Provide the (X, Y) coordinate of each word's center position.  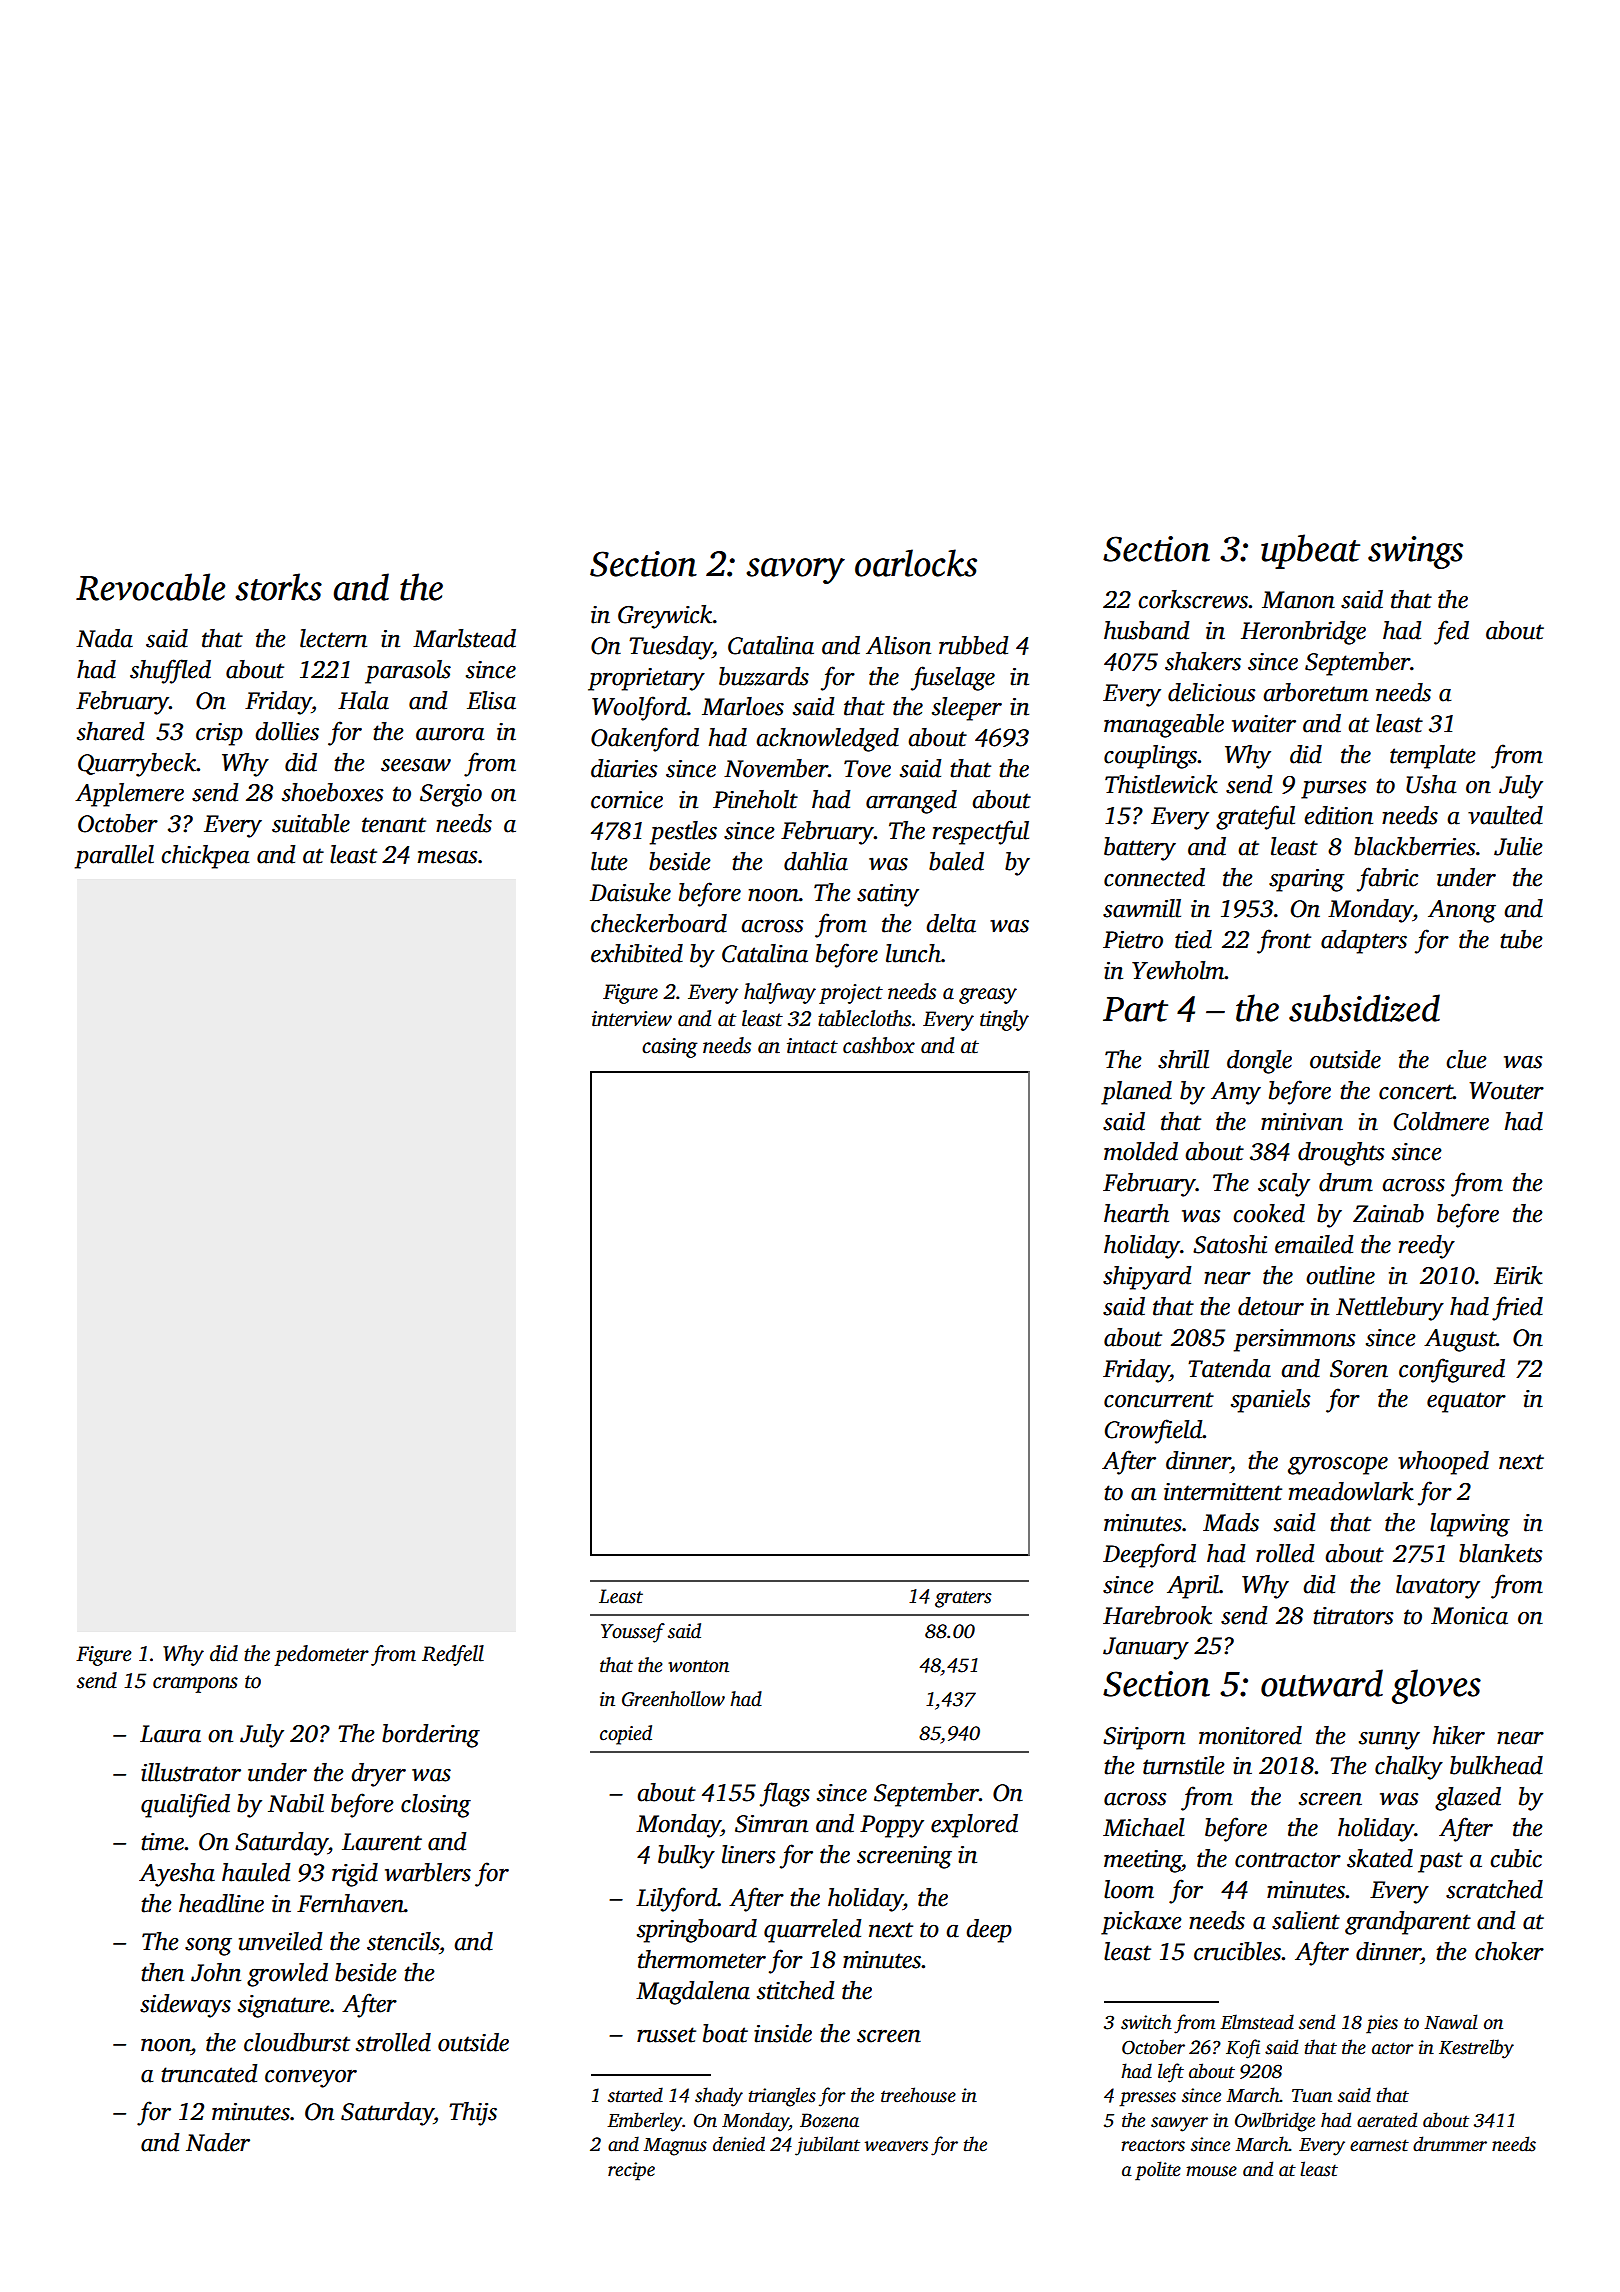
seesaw (416, 765)
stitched (796, 1990)
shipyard (1147, 1278)
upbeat (1310, 551)
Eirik (1518, 1275)
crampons (195, 1685)
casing (670, 1048)
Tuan (1312, 2096)
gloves (1436, 1686)
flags (785, 1794)
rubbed (974, 645)
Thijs (473, 2114)
